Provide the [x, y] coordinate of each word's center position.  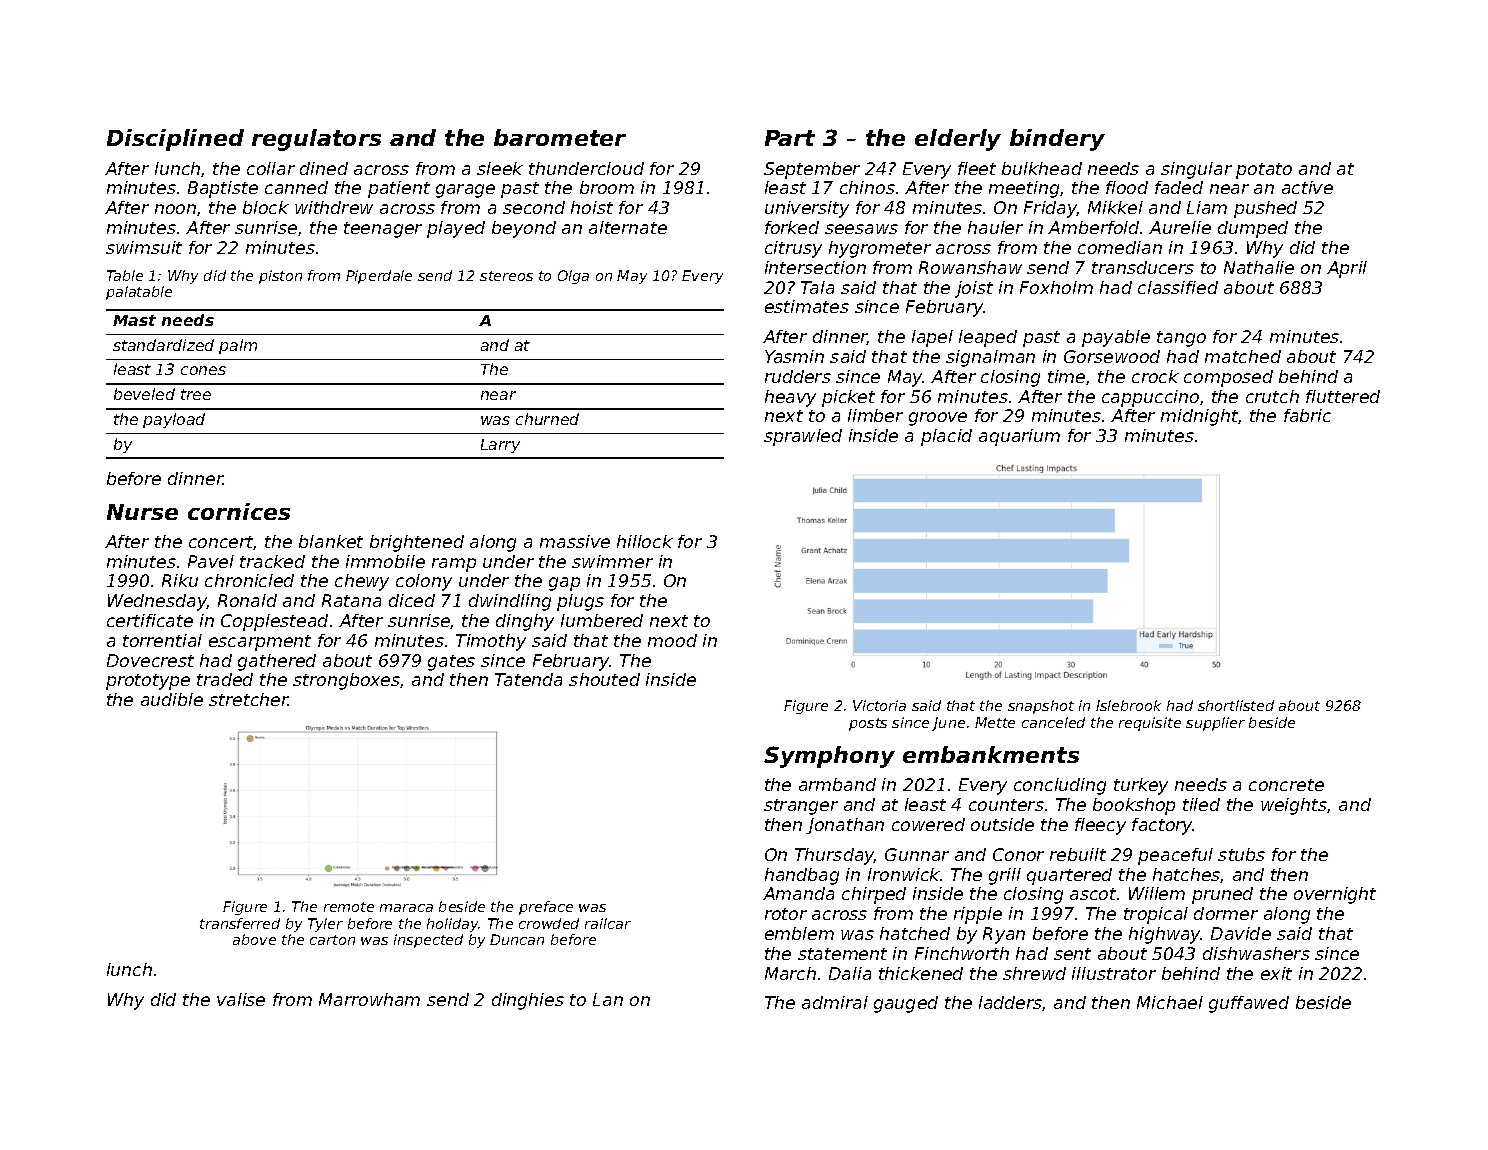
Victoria [879, 705]
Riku [180, 580]
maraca [406, 908]
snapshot [1041, 707]
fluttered [1343, 396]
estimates [807, 306]
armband [837, 784]
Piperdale [379, 277]
